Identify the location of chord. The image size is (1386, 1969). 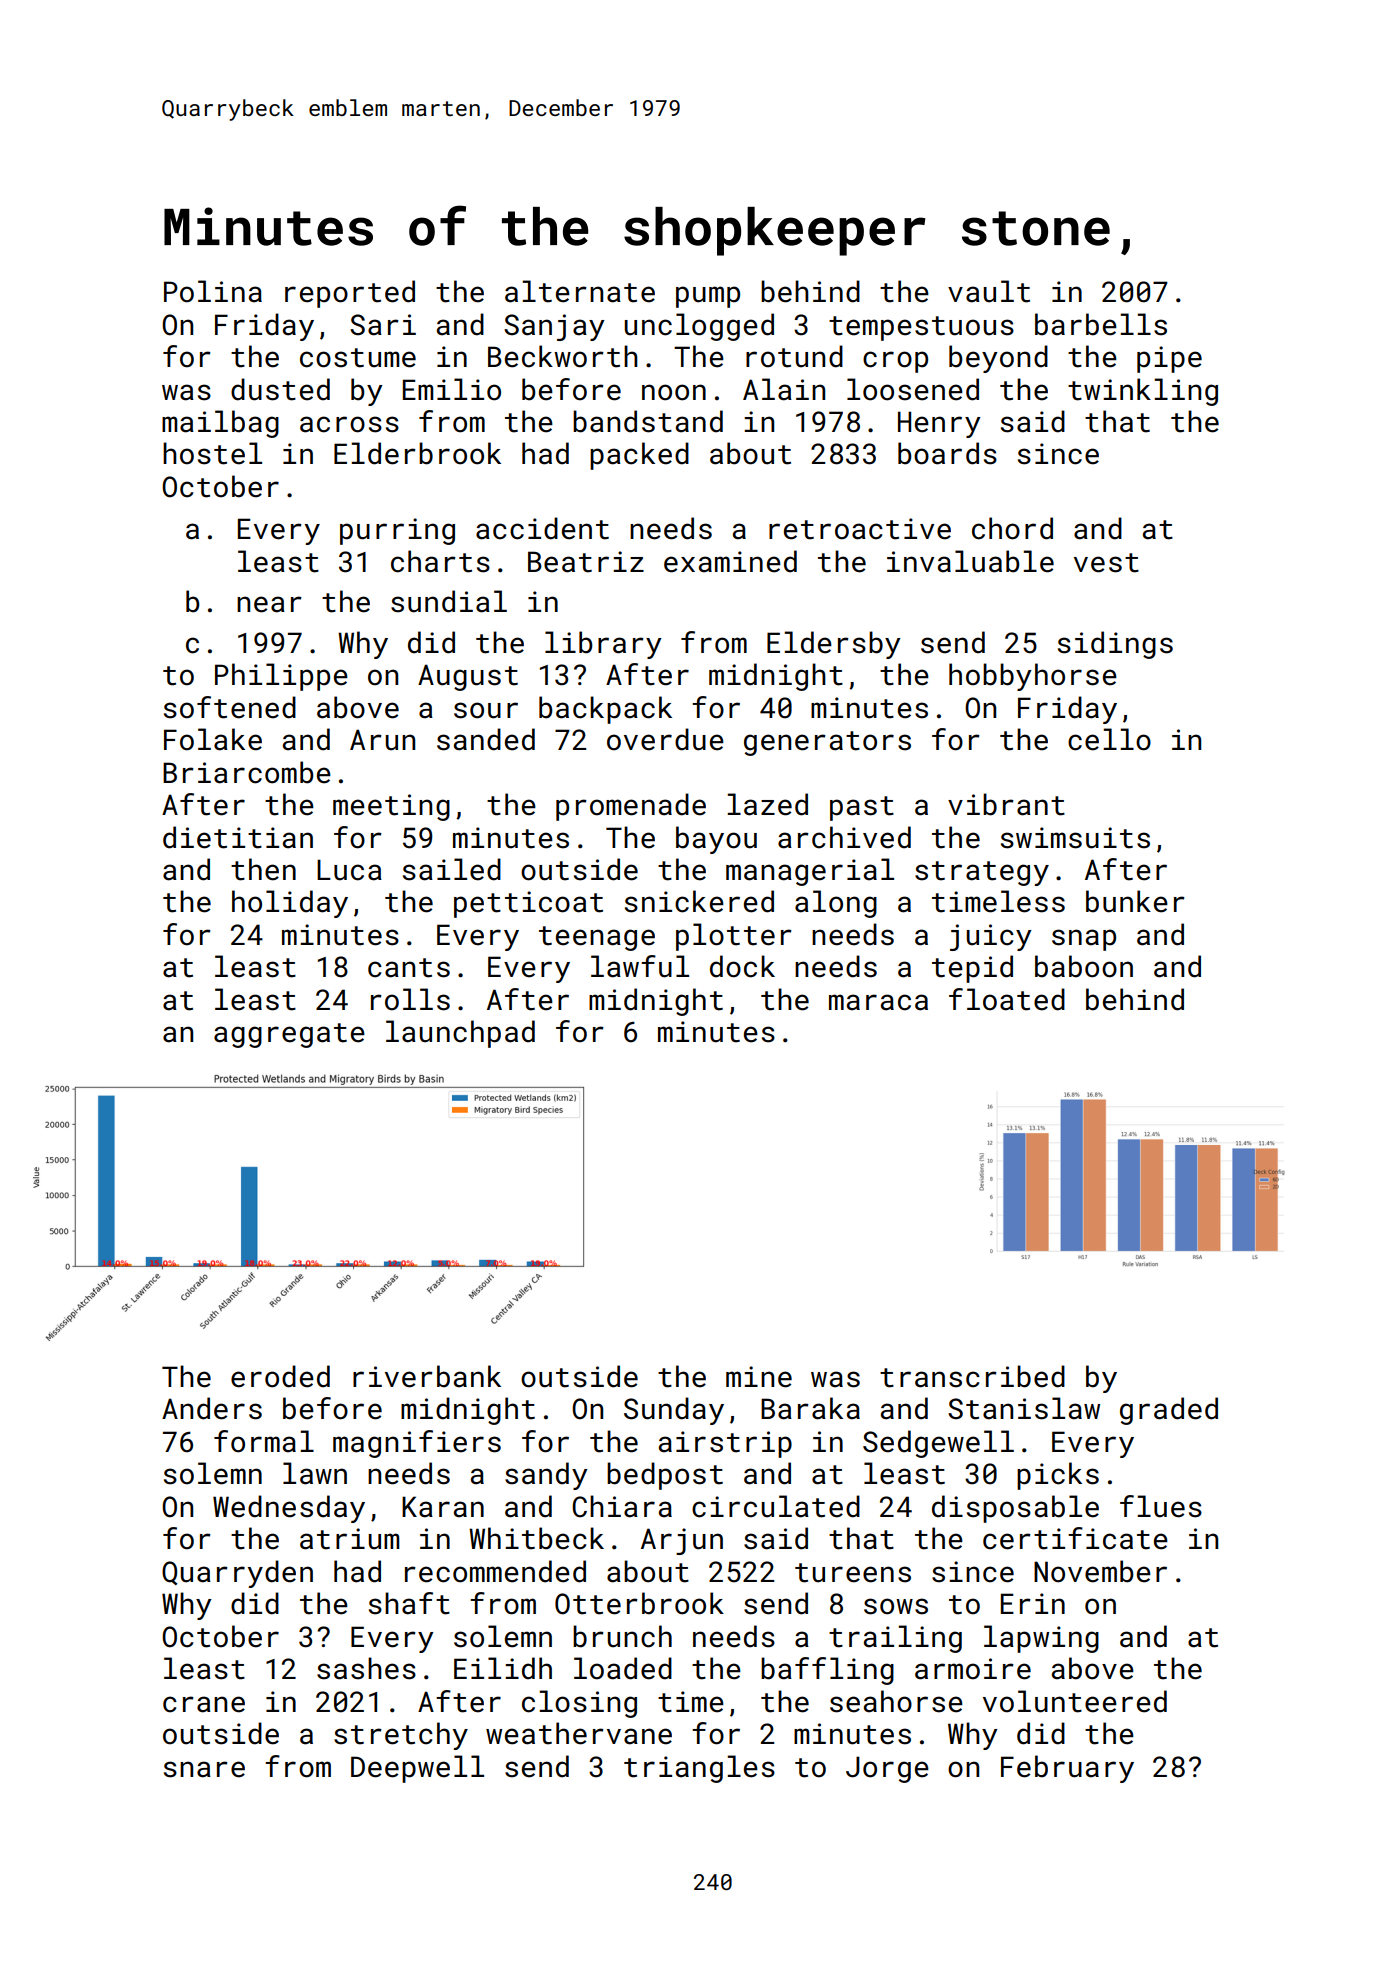
(1012, 528).
